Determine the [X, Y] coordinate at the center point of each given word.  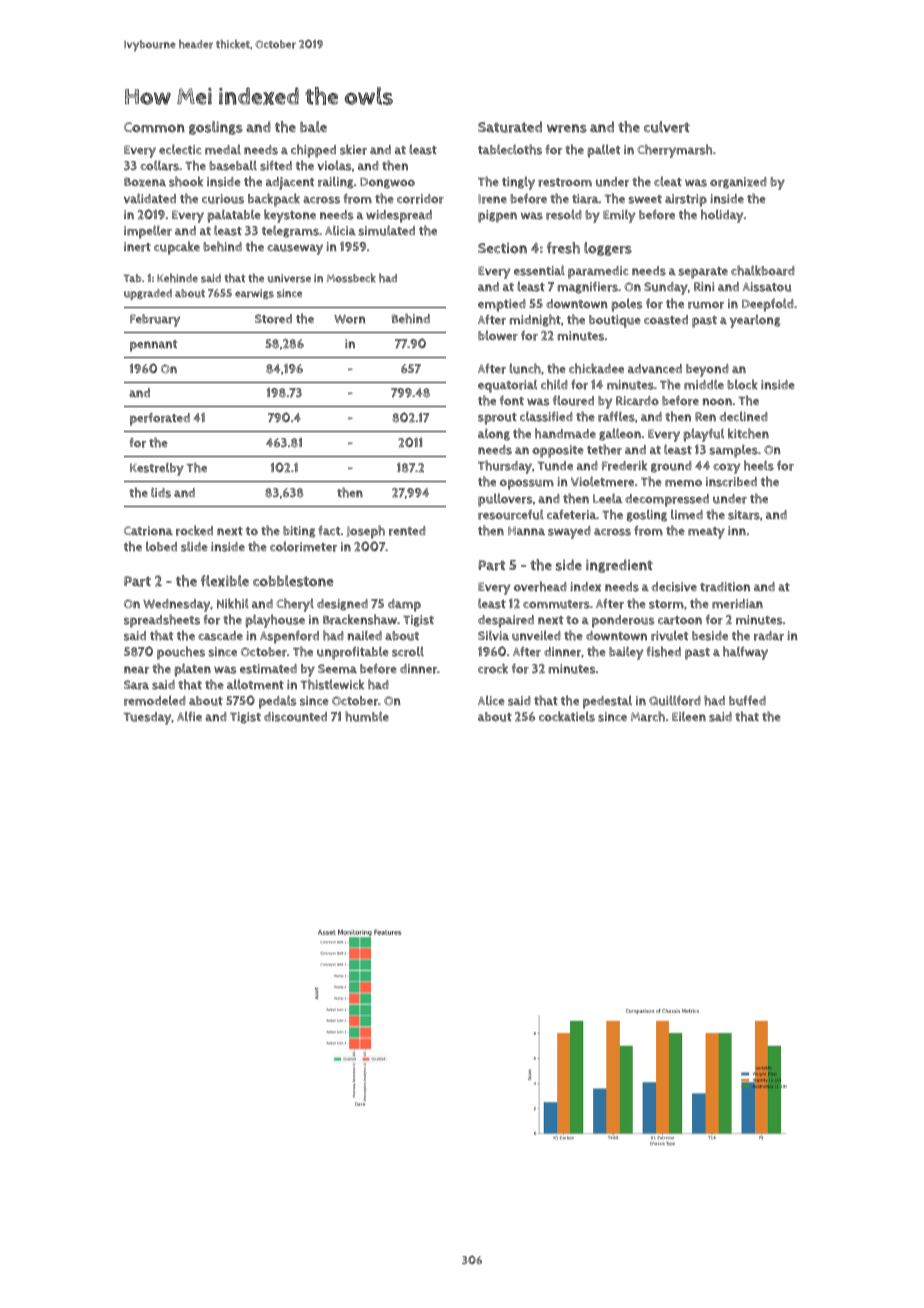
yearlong [755, 321]
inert [137, 247]
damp [404, 605]
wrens [567, 128]
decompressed [667, 500]
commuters [556, 604]
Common [154, 127]
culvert [667, 127]
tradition [725, 587]
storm [666, 604]
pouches [181, 653]
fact [329, 530]
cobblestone [293, 581]
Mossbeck [351, 278]
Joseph [365, 532]
